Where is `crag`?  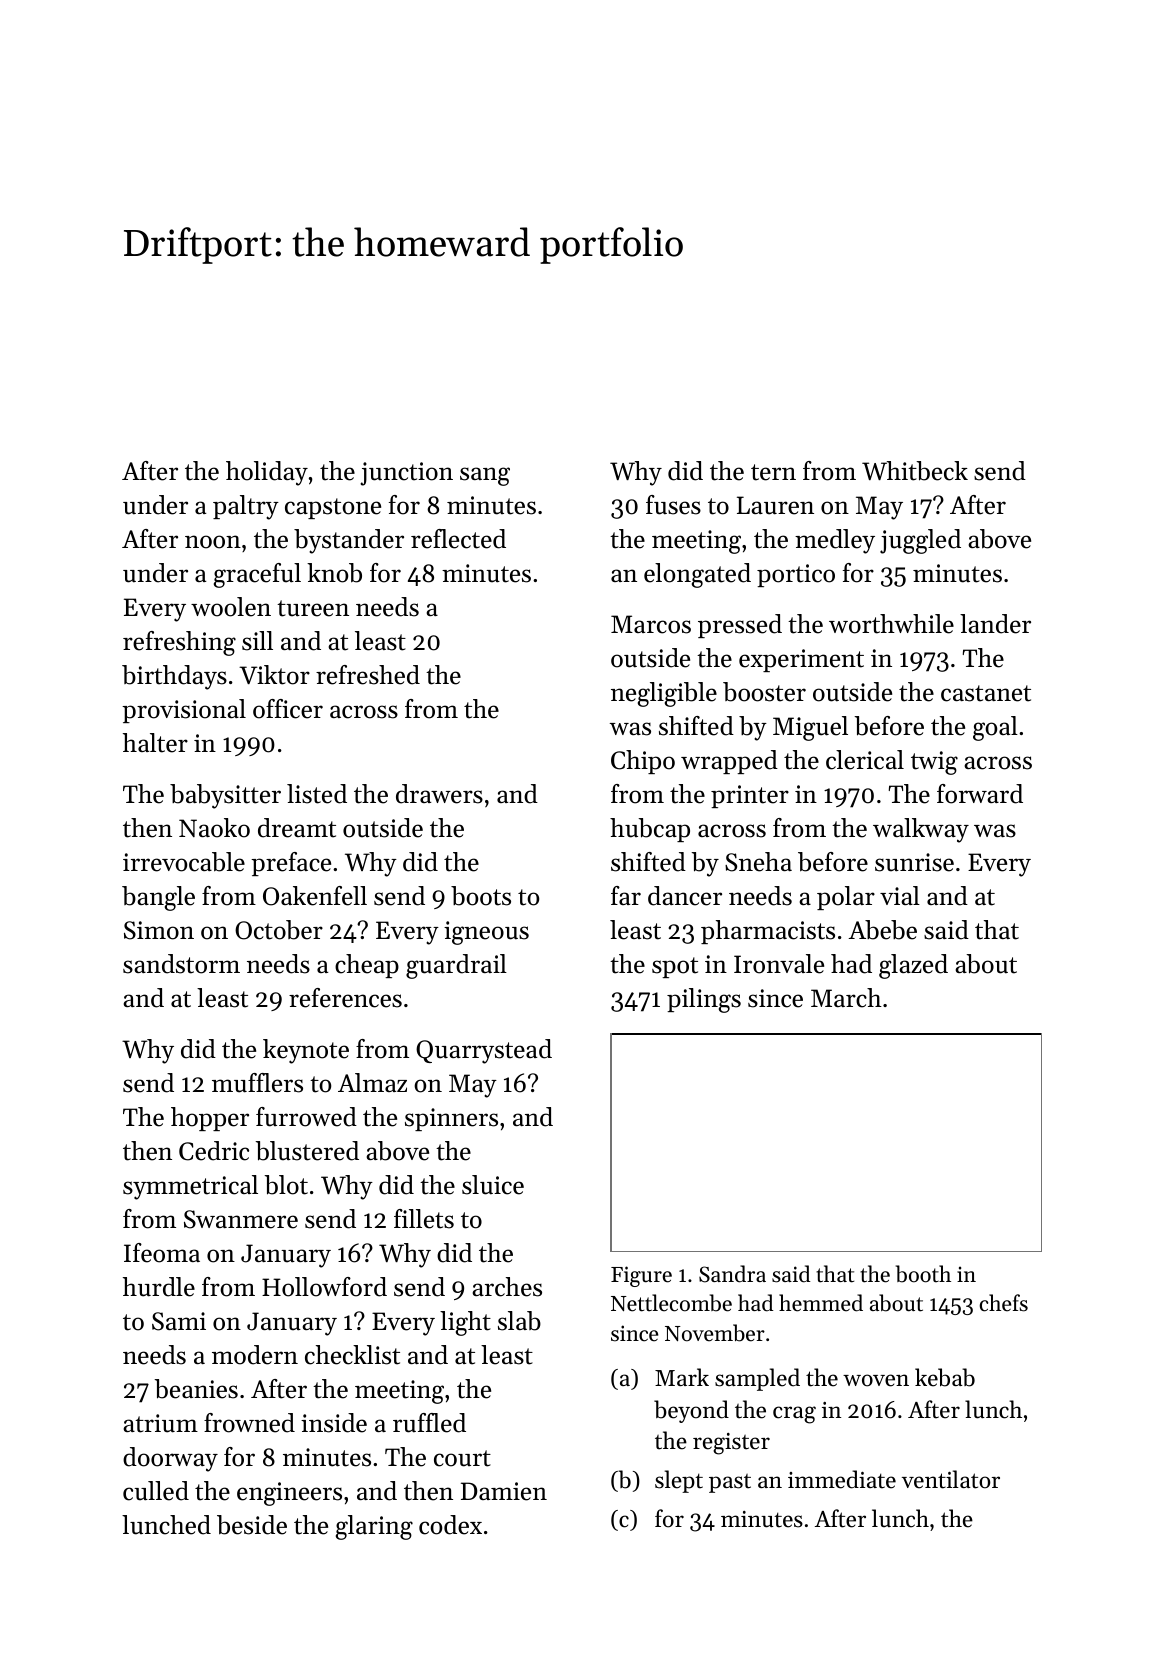
crag is located at coordinates (794, 1415).
